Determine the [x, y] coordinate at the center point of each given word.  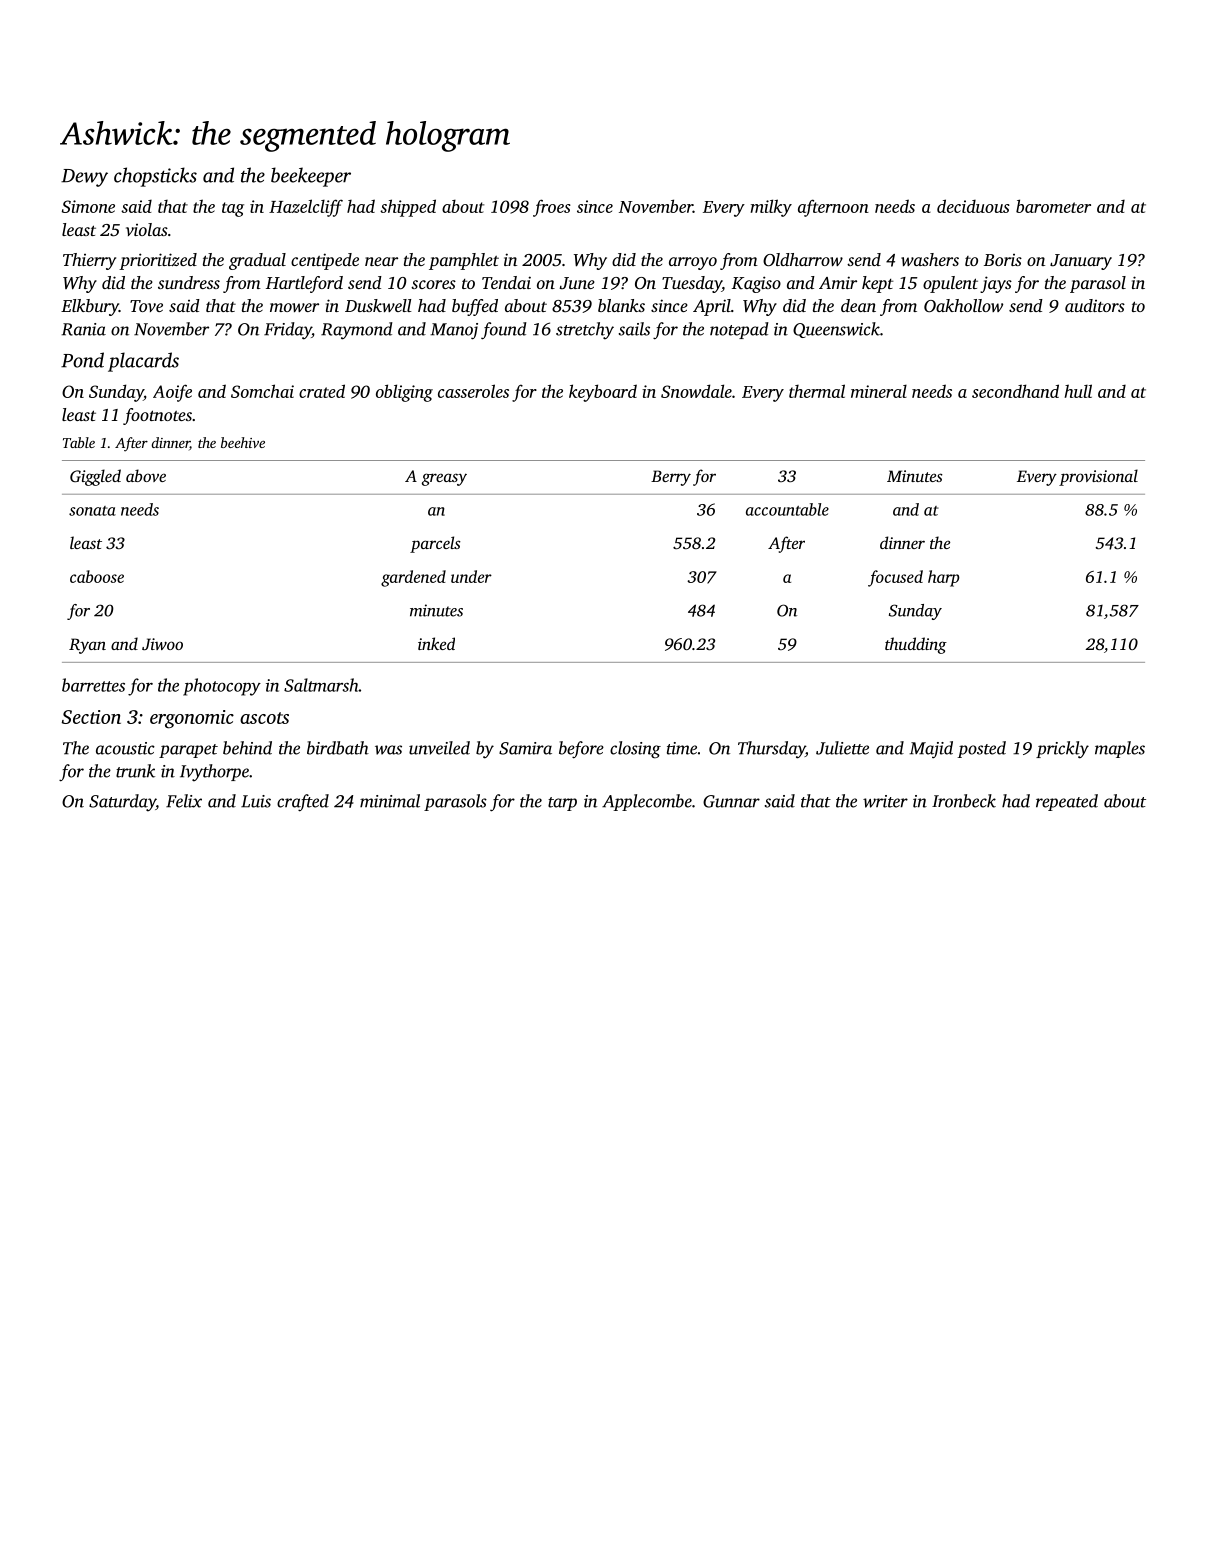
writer [885, 801]
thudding [916, 645]
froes [552, 208]
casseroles [473, 391]
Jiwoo [162, 644]
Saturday [122, 803]
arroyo [693, 263]
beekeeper [311, 177]
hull [1078, 391]
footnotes [157, 416]
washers [930, 259]
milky [771, 208]
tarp [562, 804]
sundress [189, 282]
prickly [1062, 750]
